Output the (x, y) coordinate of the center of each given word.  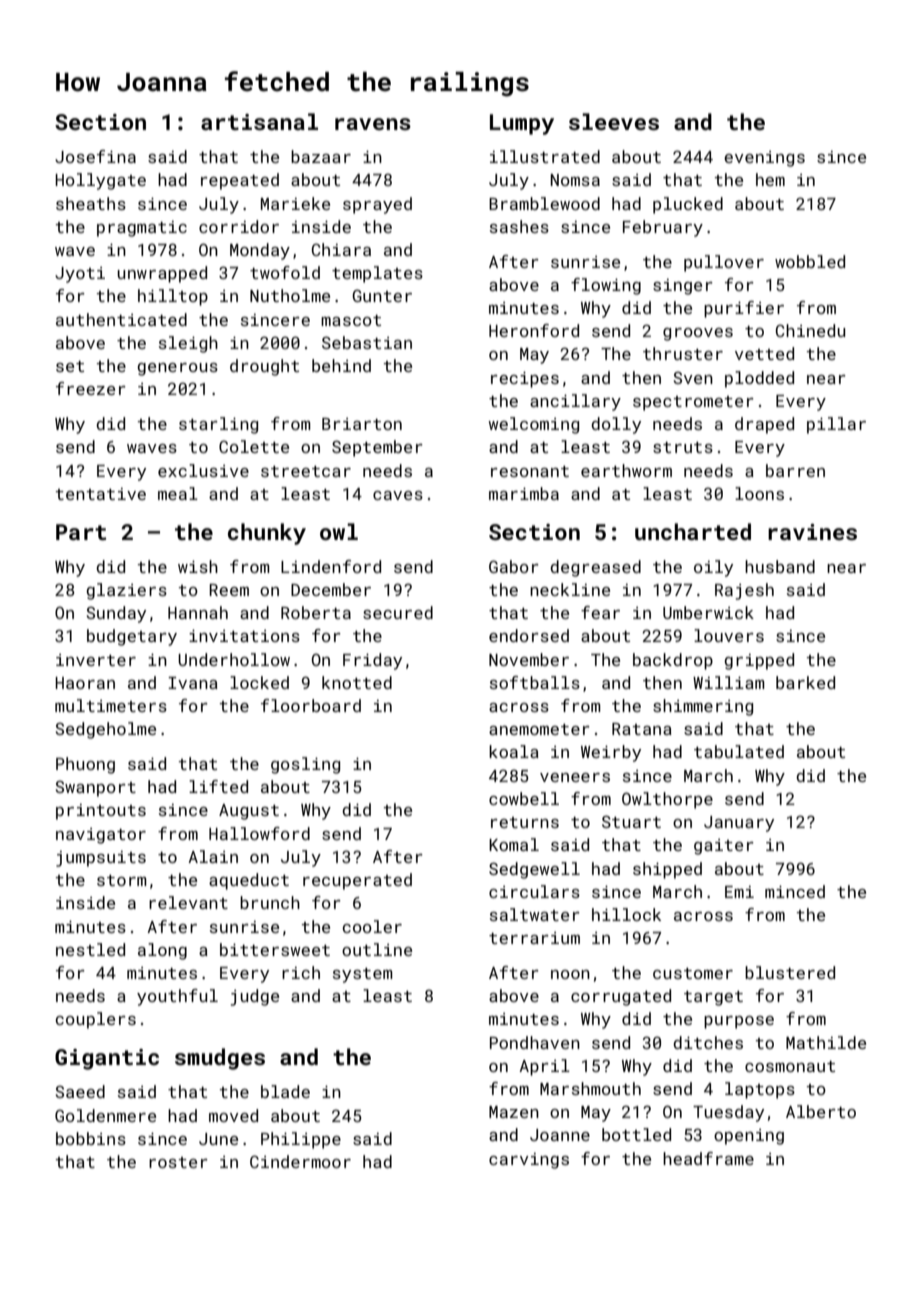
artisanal (259, 121)
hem (770, 179)
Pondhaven (535, 1042)
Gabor (514, 566)
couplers (96, 1020)
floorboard (311, 705)
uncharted (693, 531)
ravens (373, 124)
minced (795, 891)
